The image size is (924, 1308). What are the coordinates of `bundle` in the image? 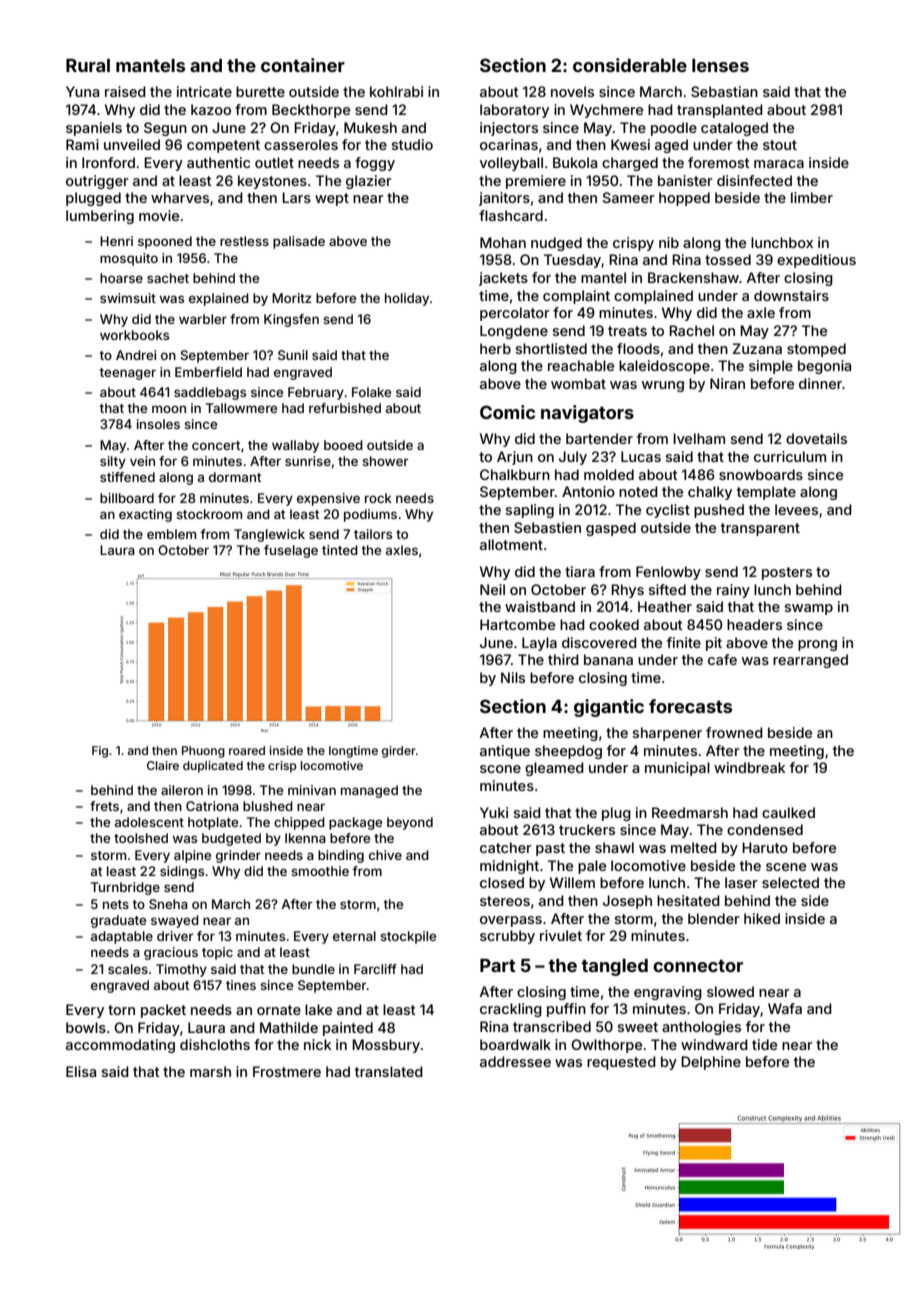 It's located at (313, 969).
